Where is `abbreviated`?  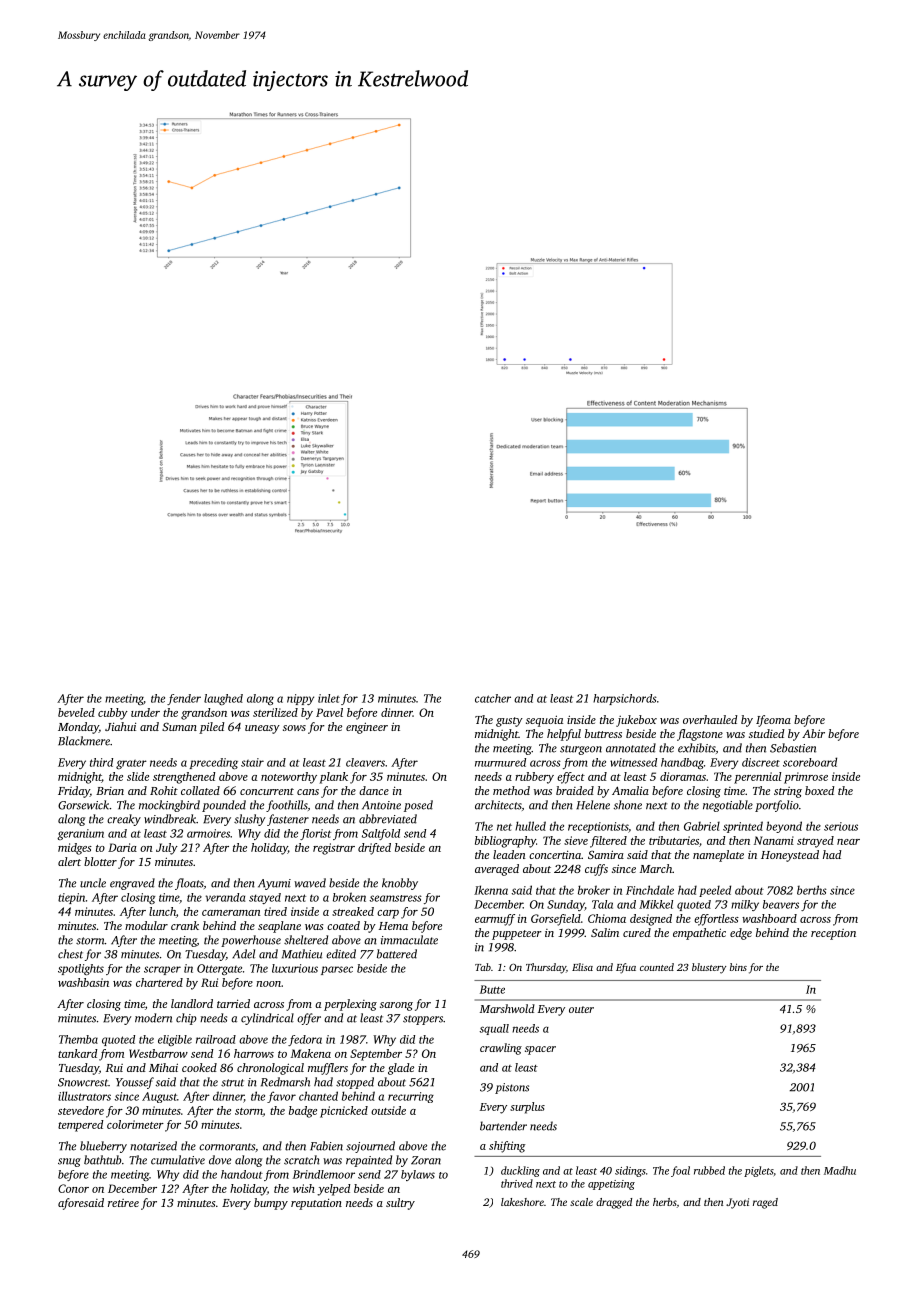
abbreviated is located at coordinates (388, 819).
